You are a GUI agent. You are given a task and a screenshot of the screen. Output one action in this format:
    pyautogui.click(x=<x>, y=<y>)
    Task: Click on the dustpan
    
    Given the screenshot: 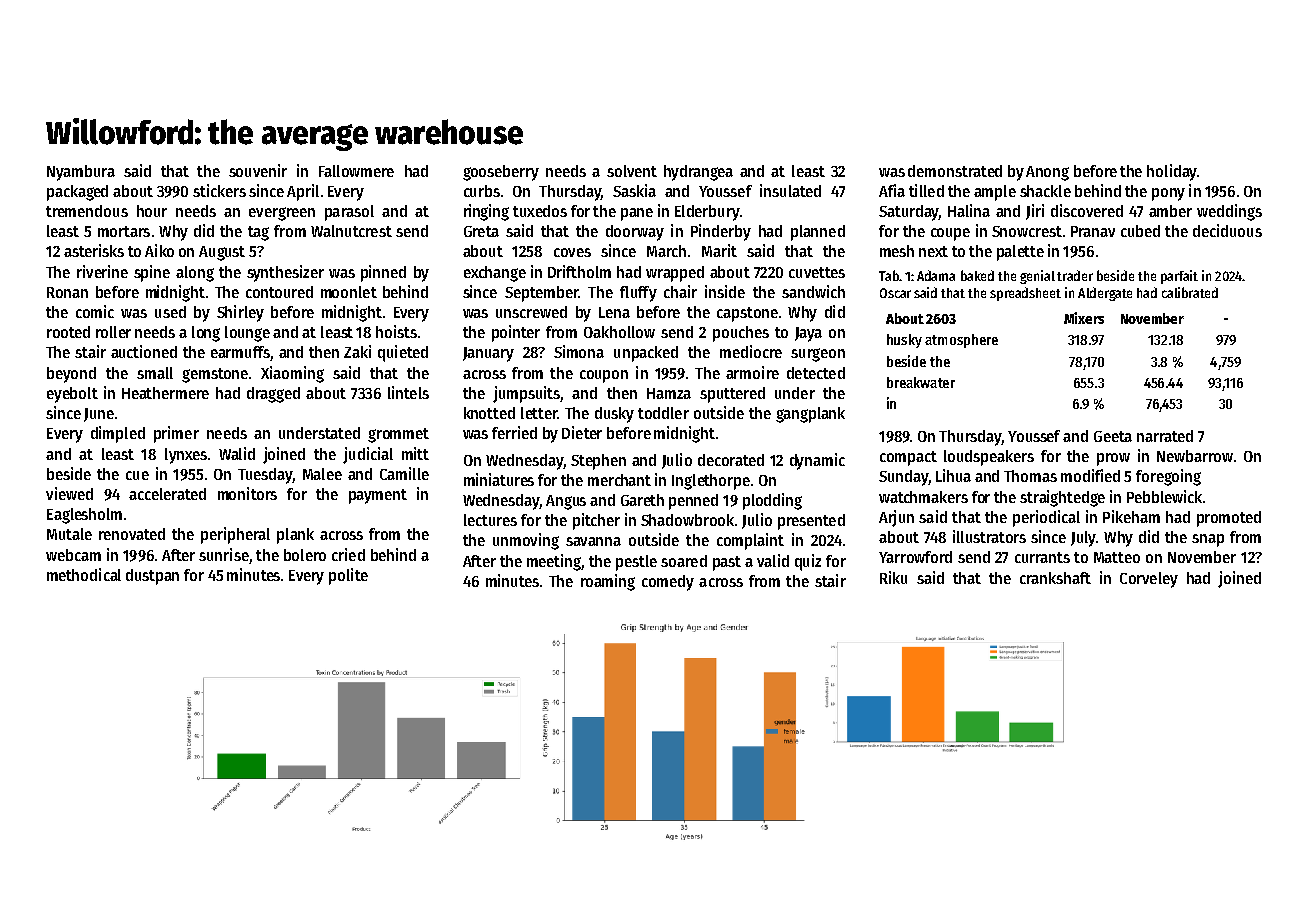 What is the action you would take?
    pyautogui.click(x=152, y=577)
